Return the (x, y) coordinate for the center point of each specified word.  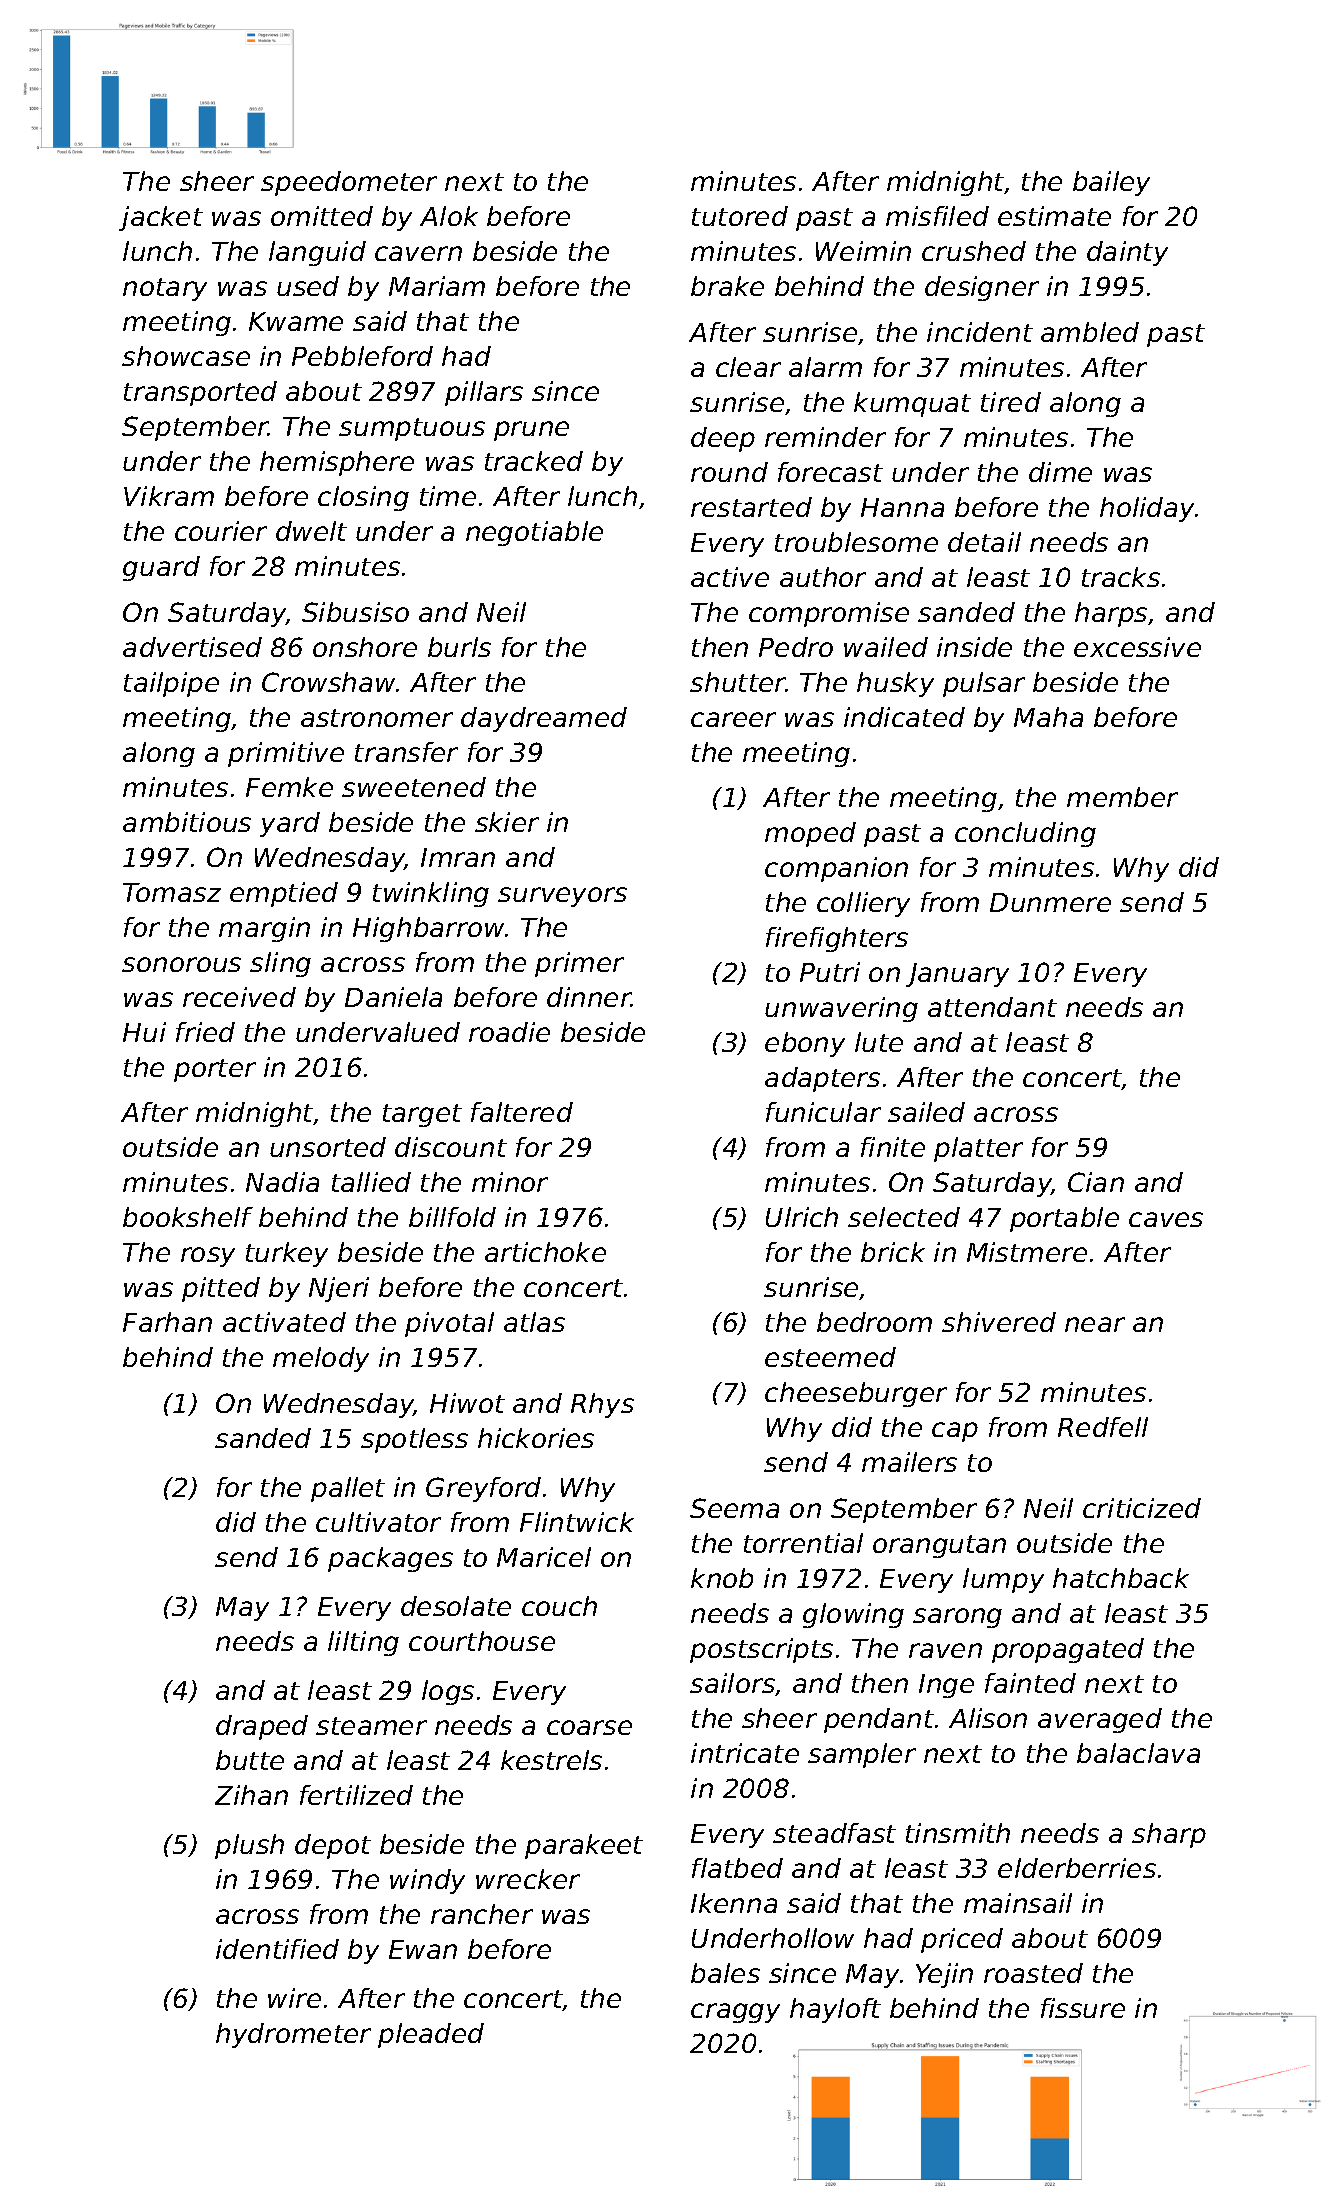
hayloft (835, 2010)
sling (280, 964)
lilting (363, 1643)
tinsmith (958, 1833)
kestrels (551, 1760)
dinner (589, 997)
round (729, 472)
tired (1011, 402)
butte (250, 1760)
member (1122, 797)
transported (200, 393)
